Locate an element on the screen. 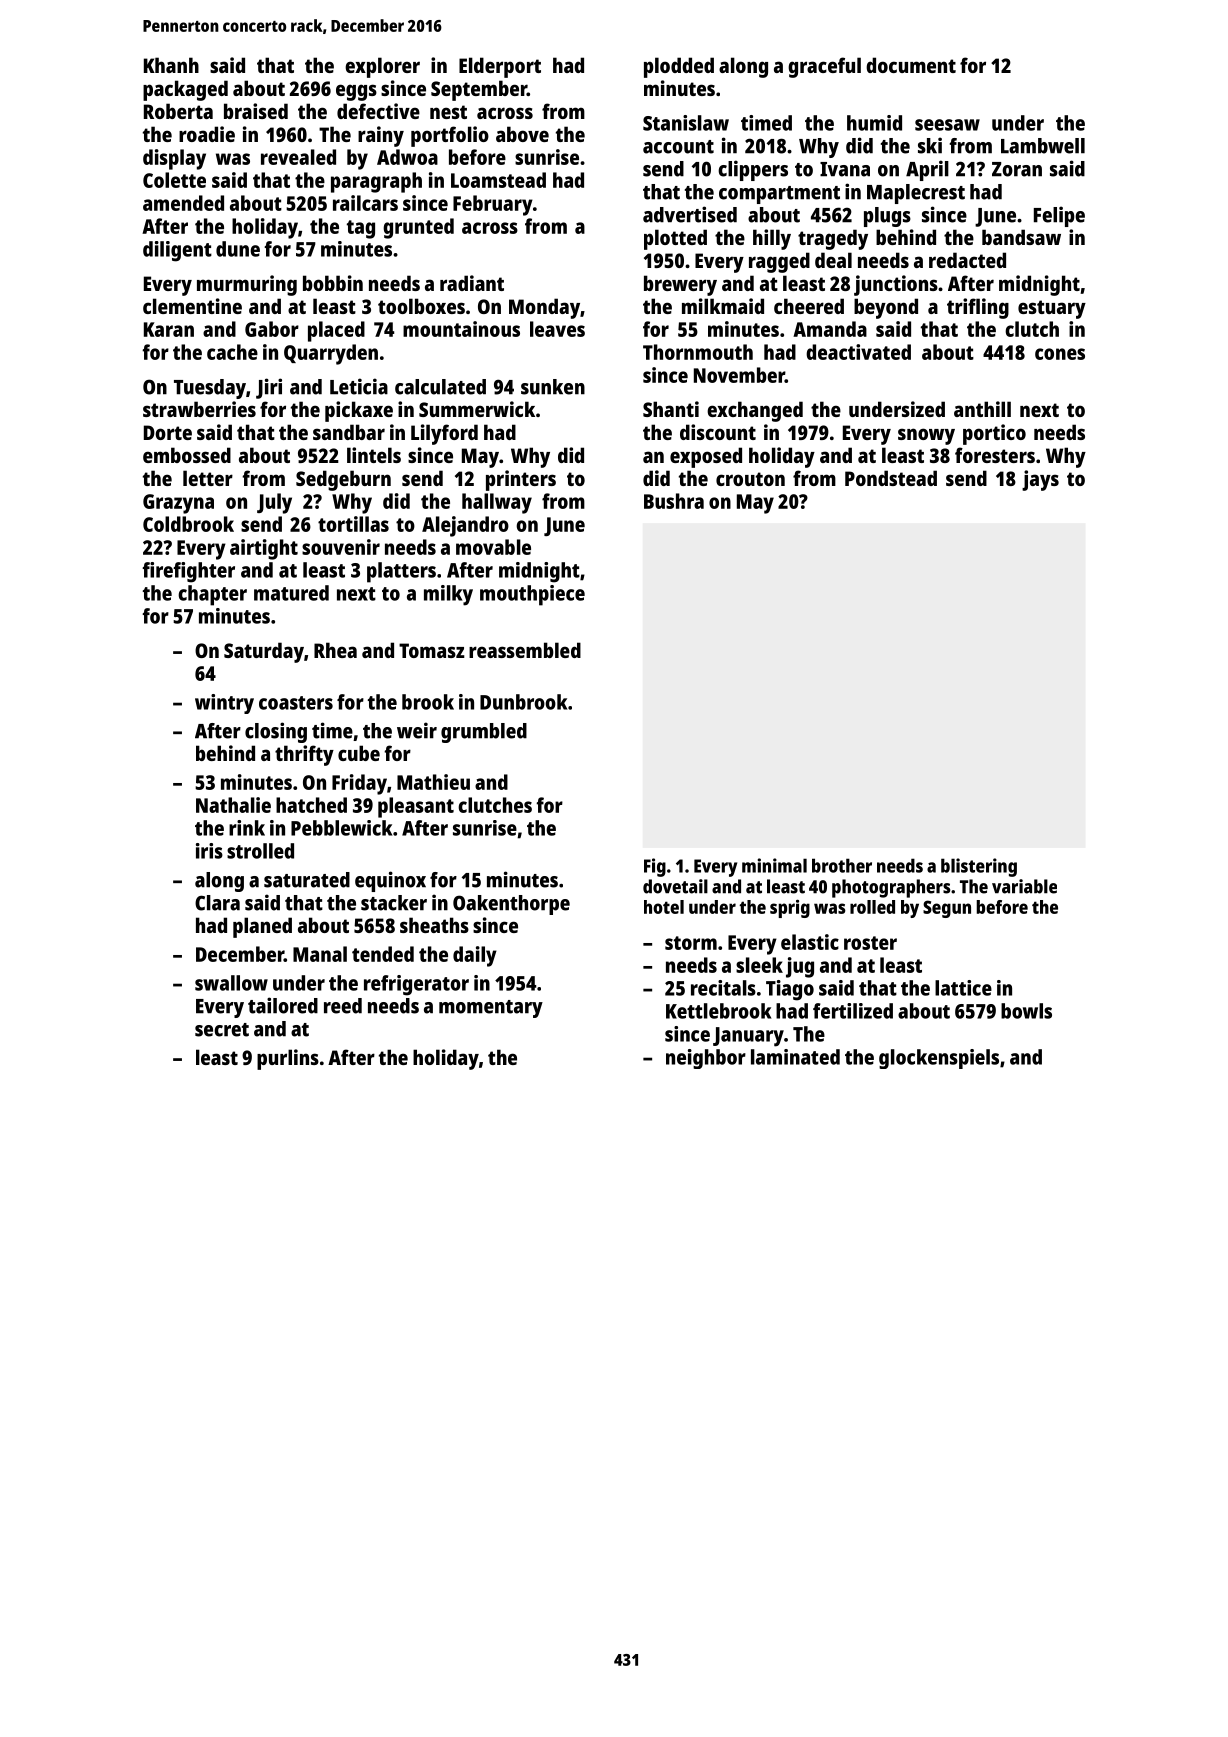 The width and height of the screenshot is (1228, 1737). neighbor is located at coordinates (706, 1059).
